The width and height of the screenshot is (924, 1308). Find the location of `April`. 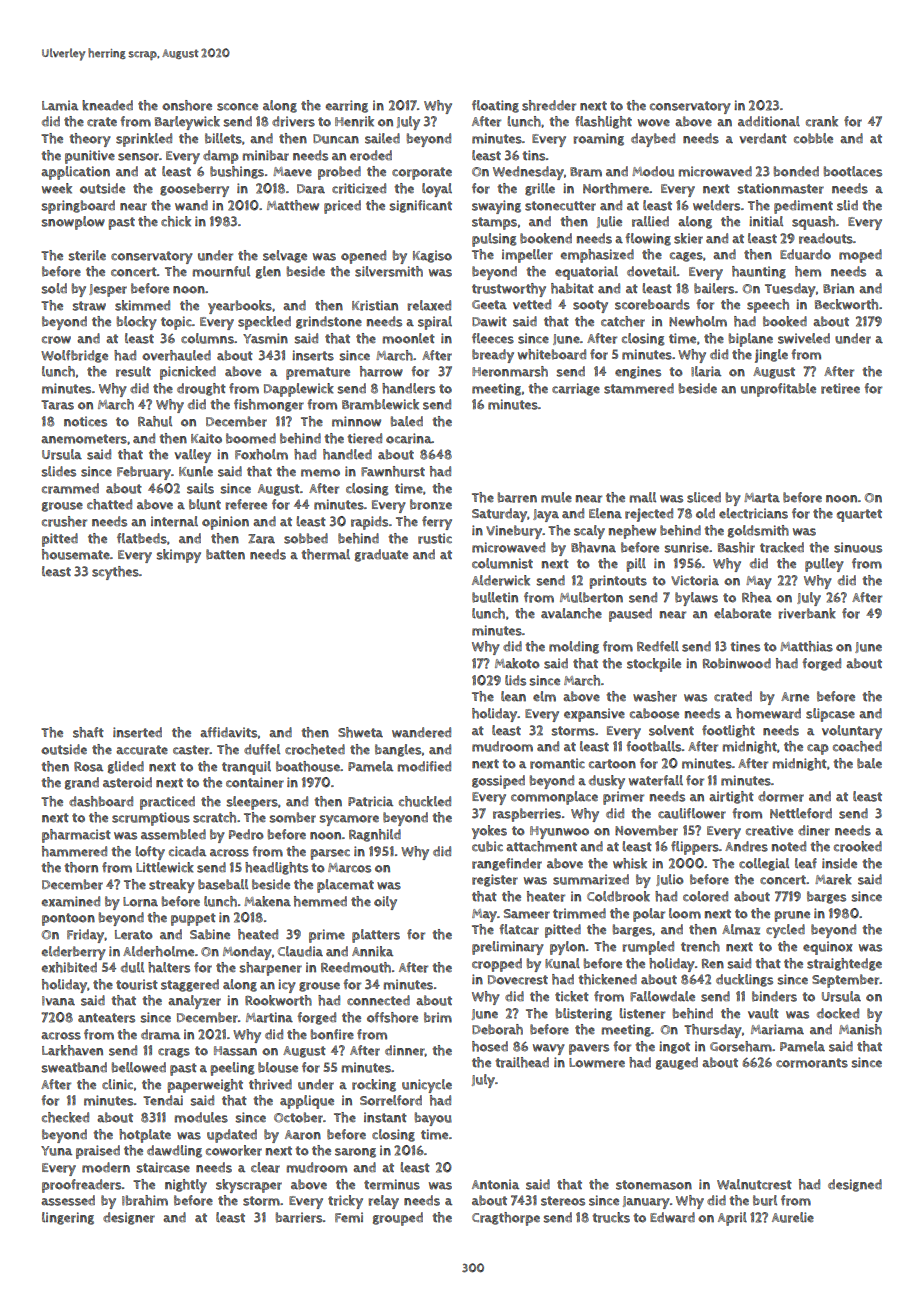

April is located at coordinates (732, 1219).
